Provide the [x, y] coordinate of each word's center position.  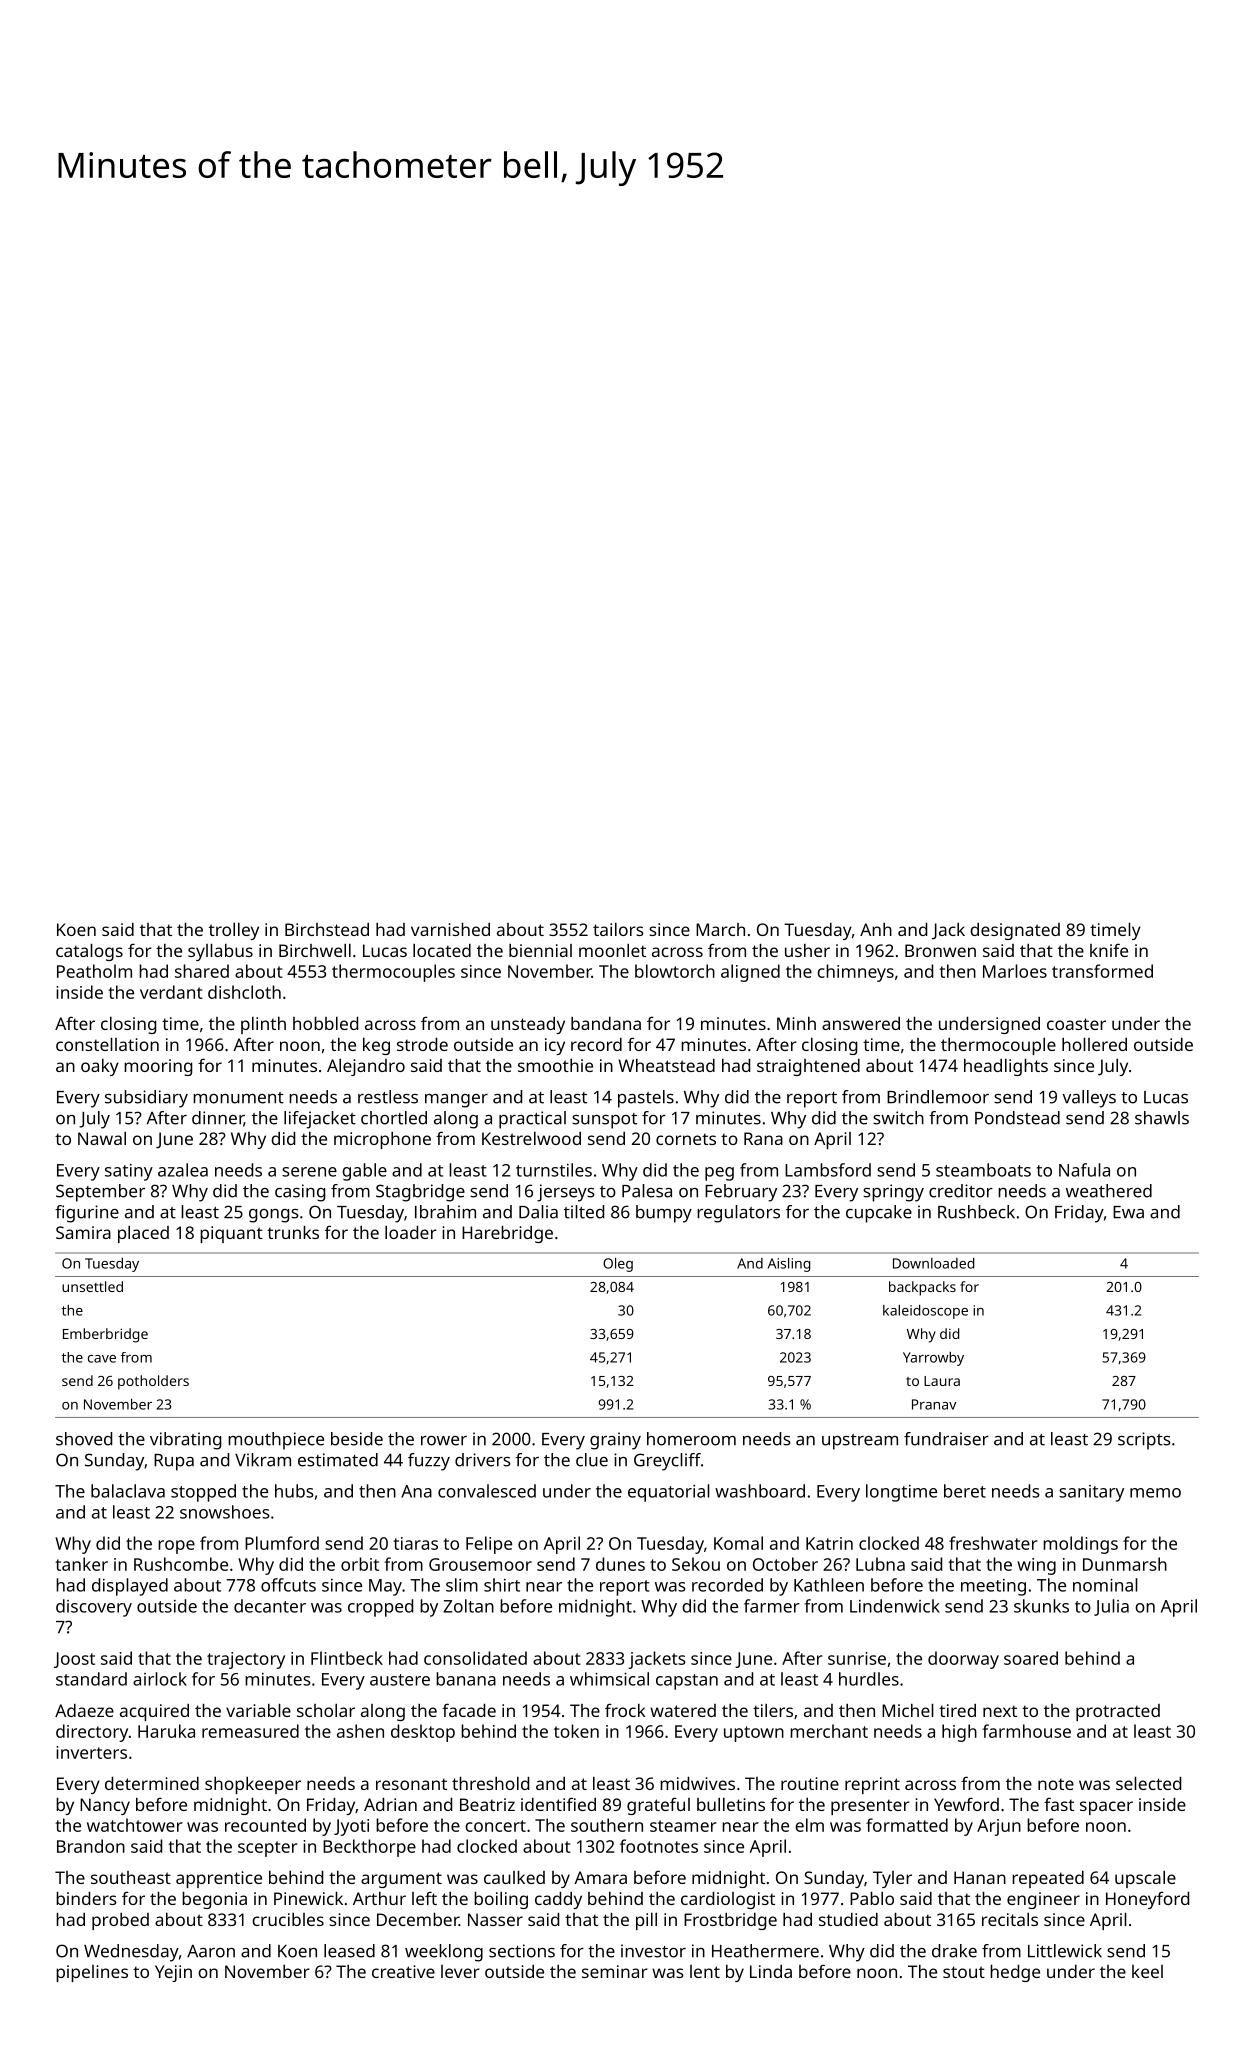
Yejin [173, 1973]
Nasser [495, 1919]
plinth [263, 1025]
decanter [270, 1606]
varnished [450, 929]
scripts [1144, 1441]
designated [1015, 931]
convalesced [487, 1491]
